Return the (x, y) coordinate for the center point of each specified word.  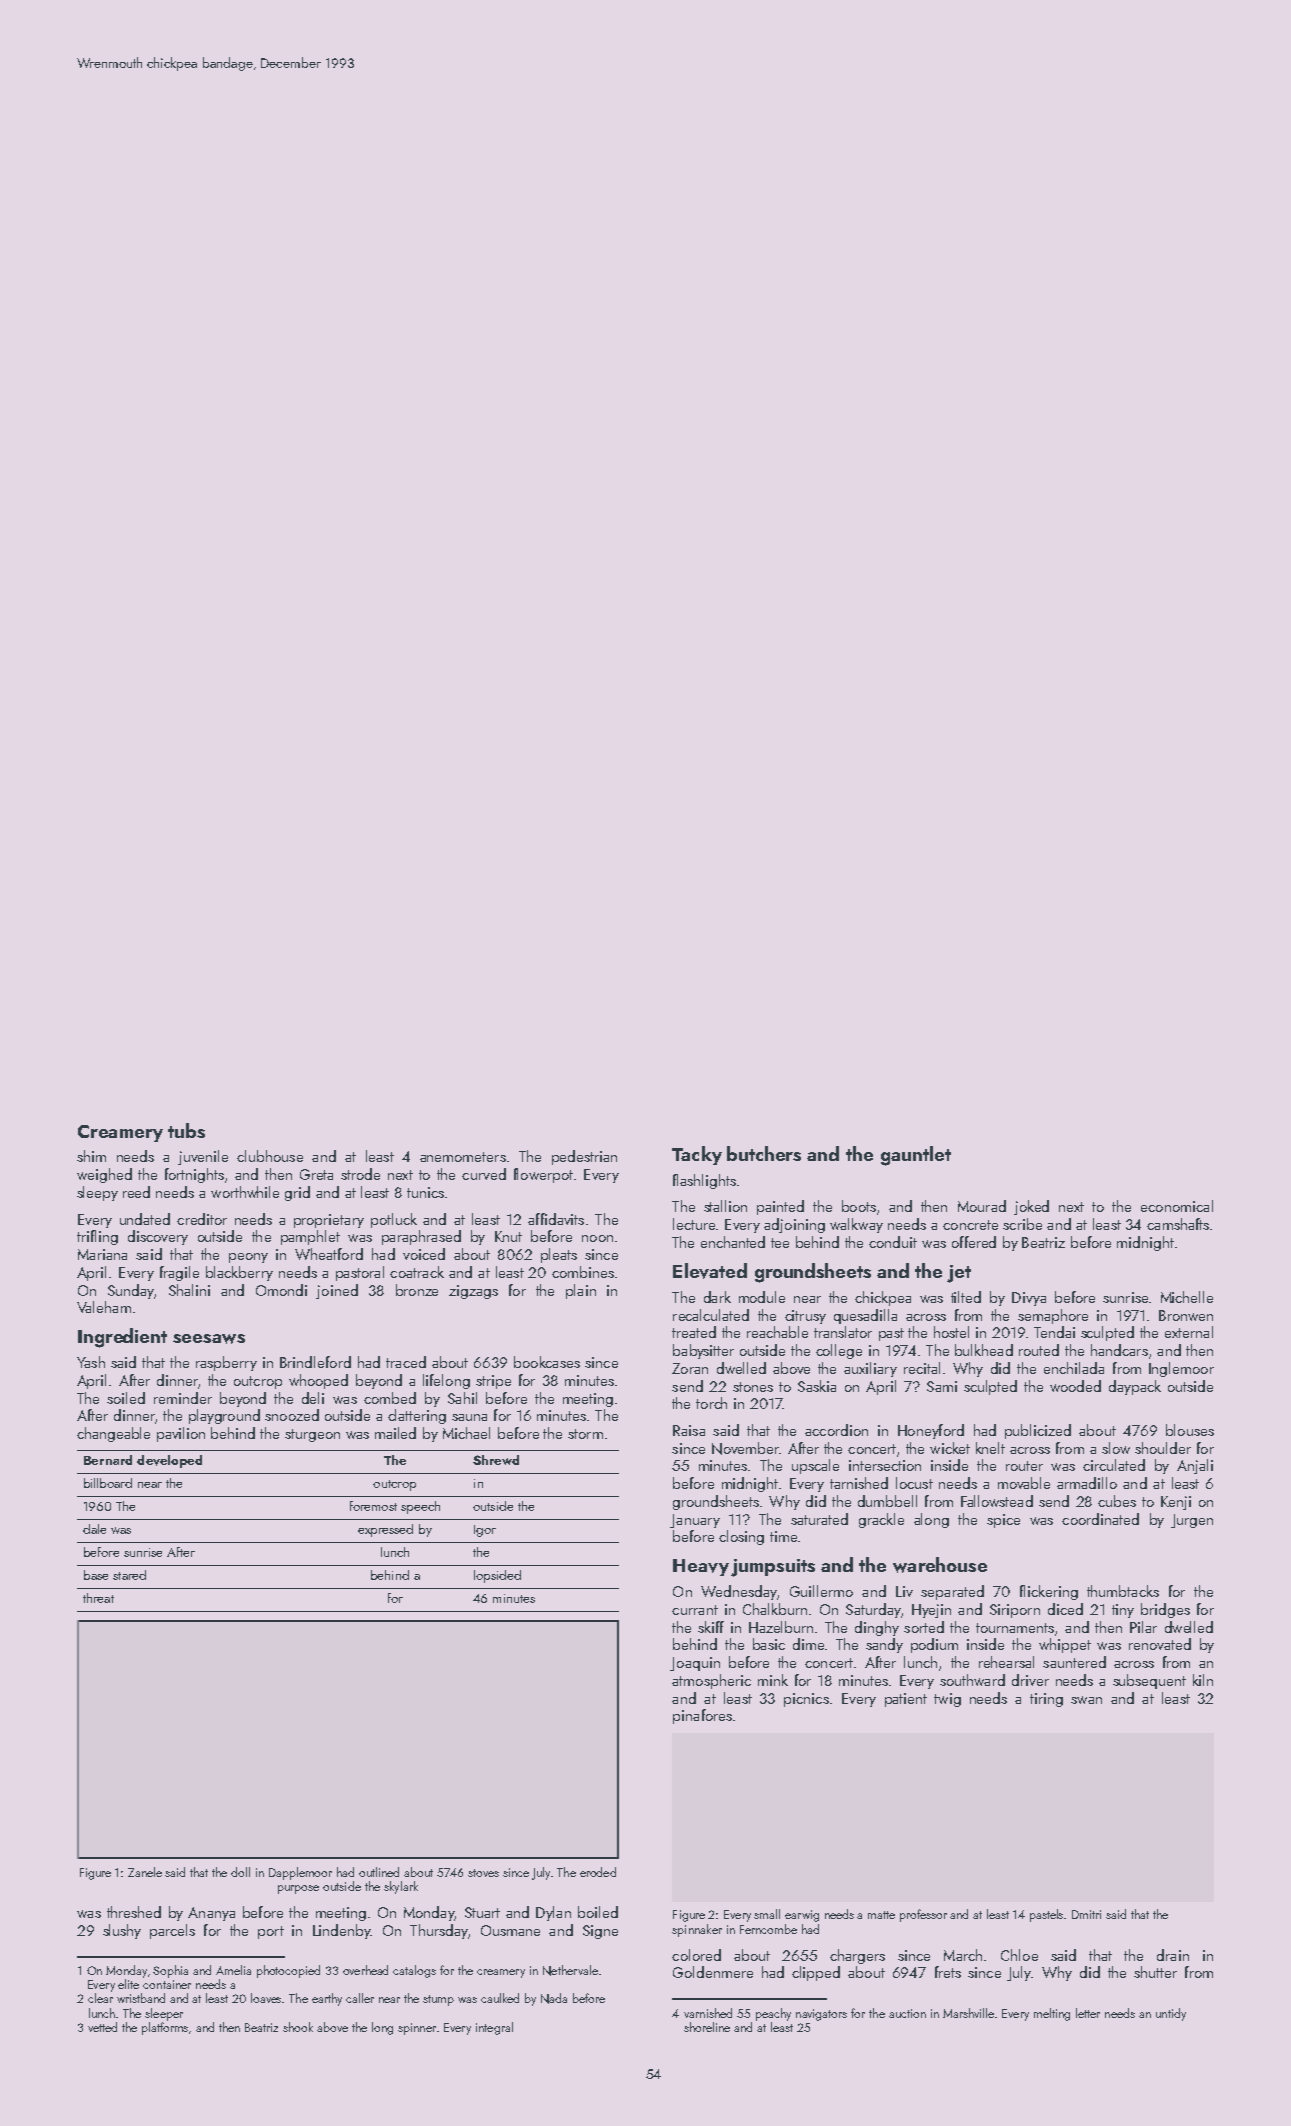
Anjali (1195, 1466)
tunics (425, 1192)
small (767, 1914)
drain (1173, 1955)
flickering (1049, 1592)
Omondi (281, 1290)
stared (129, 1575)
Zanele (145, 1872)
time (783, 1536)
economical (1177, 1206)
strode (360, 1174)
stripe (493, 1382)
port (271, 1932)
